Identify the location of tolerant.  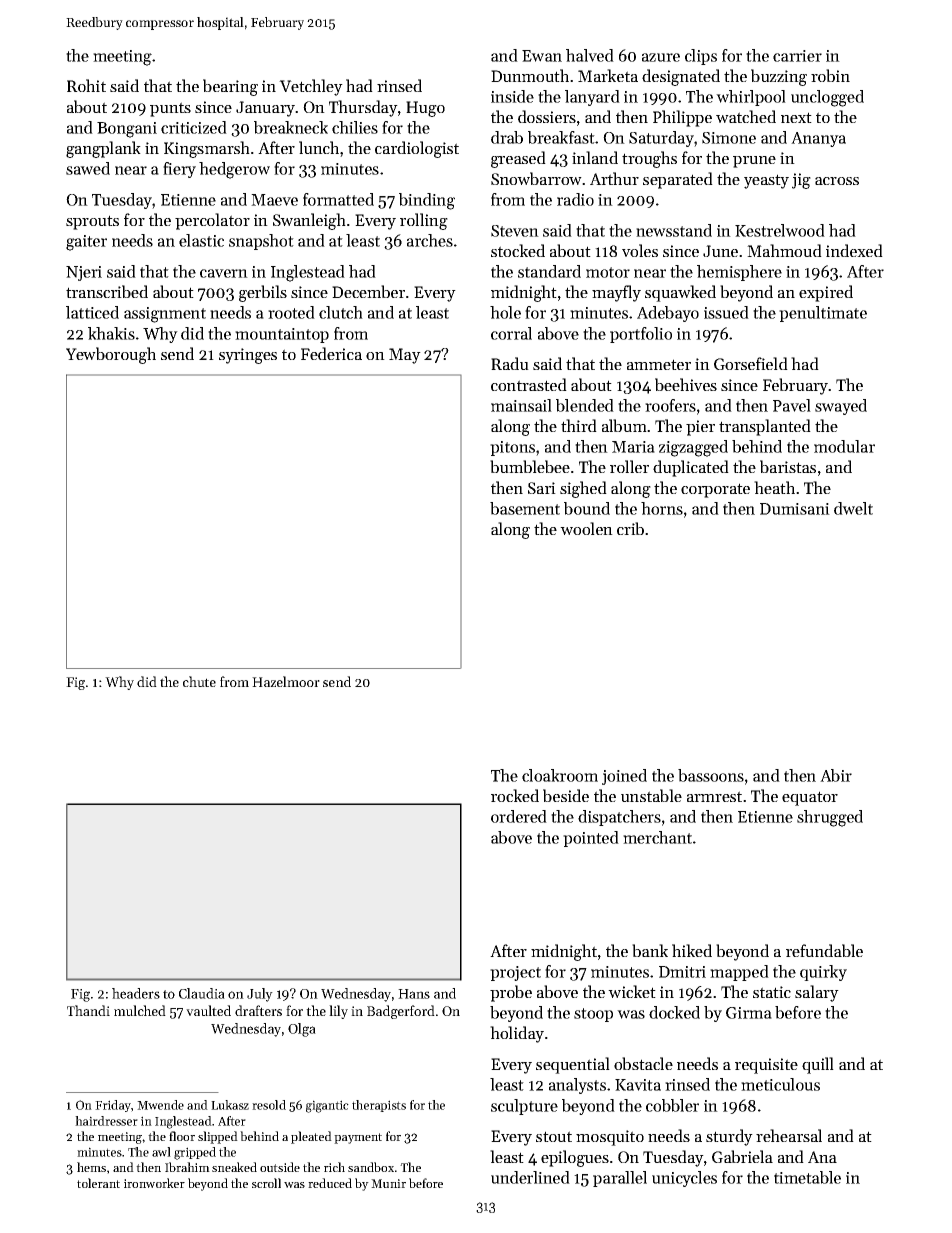
(98, 1183).
